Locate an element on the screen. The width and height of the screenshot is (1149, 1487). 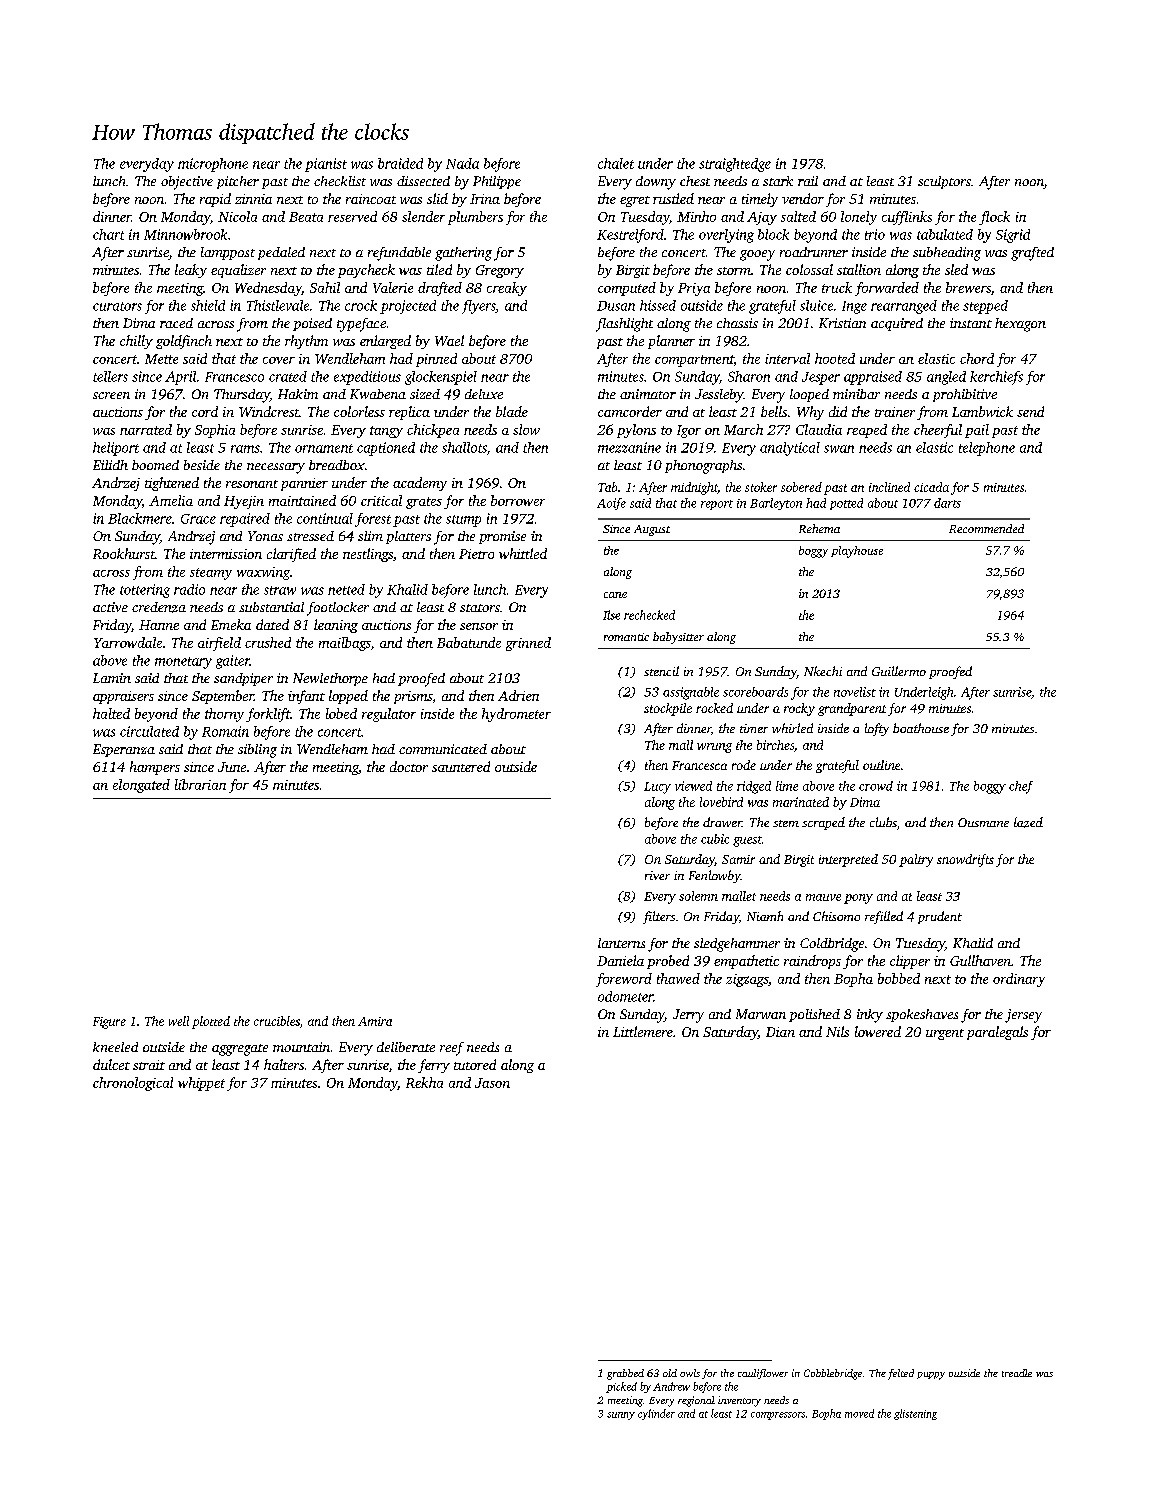
crucibles is located at coordinates (277, 1021).
